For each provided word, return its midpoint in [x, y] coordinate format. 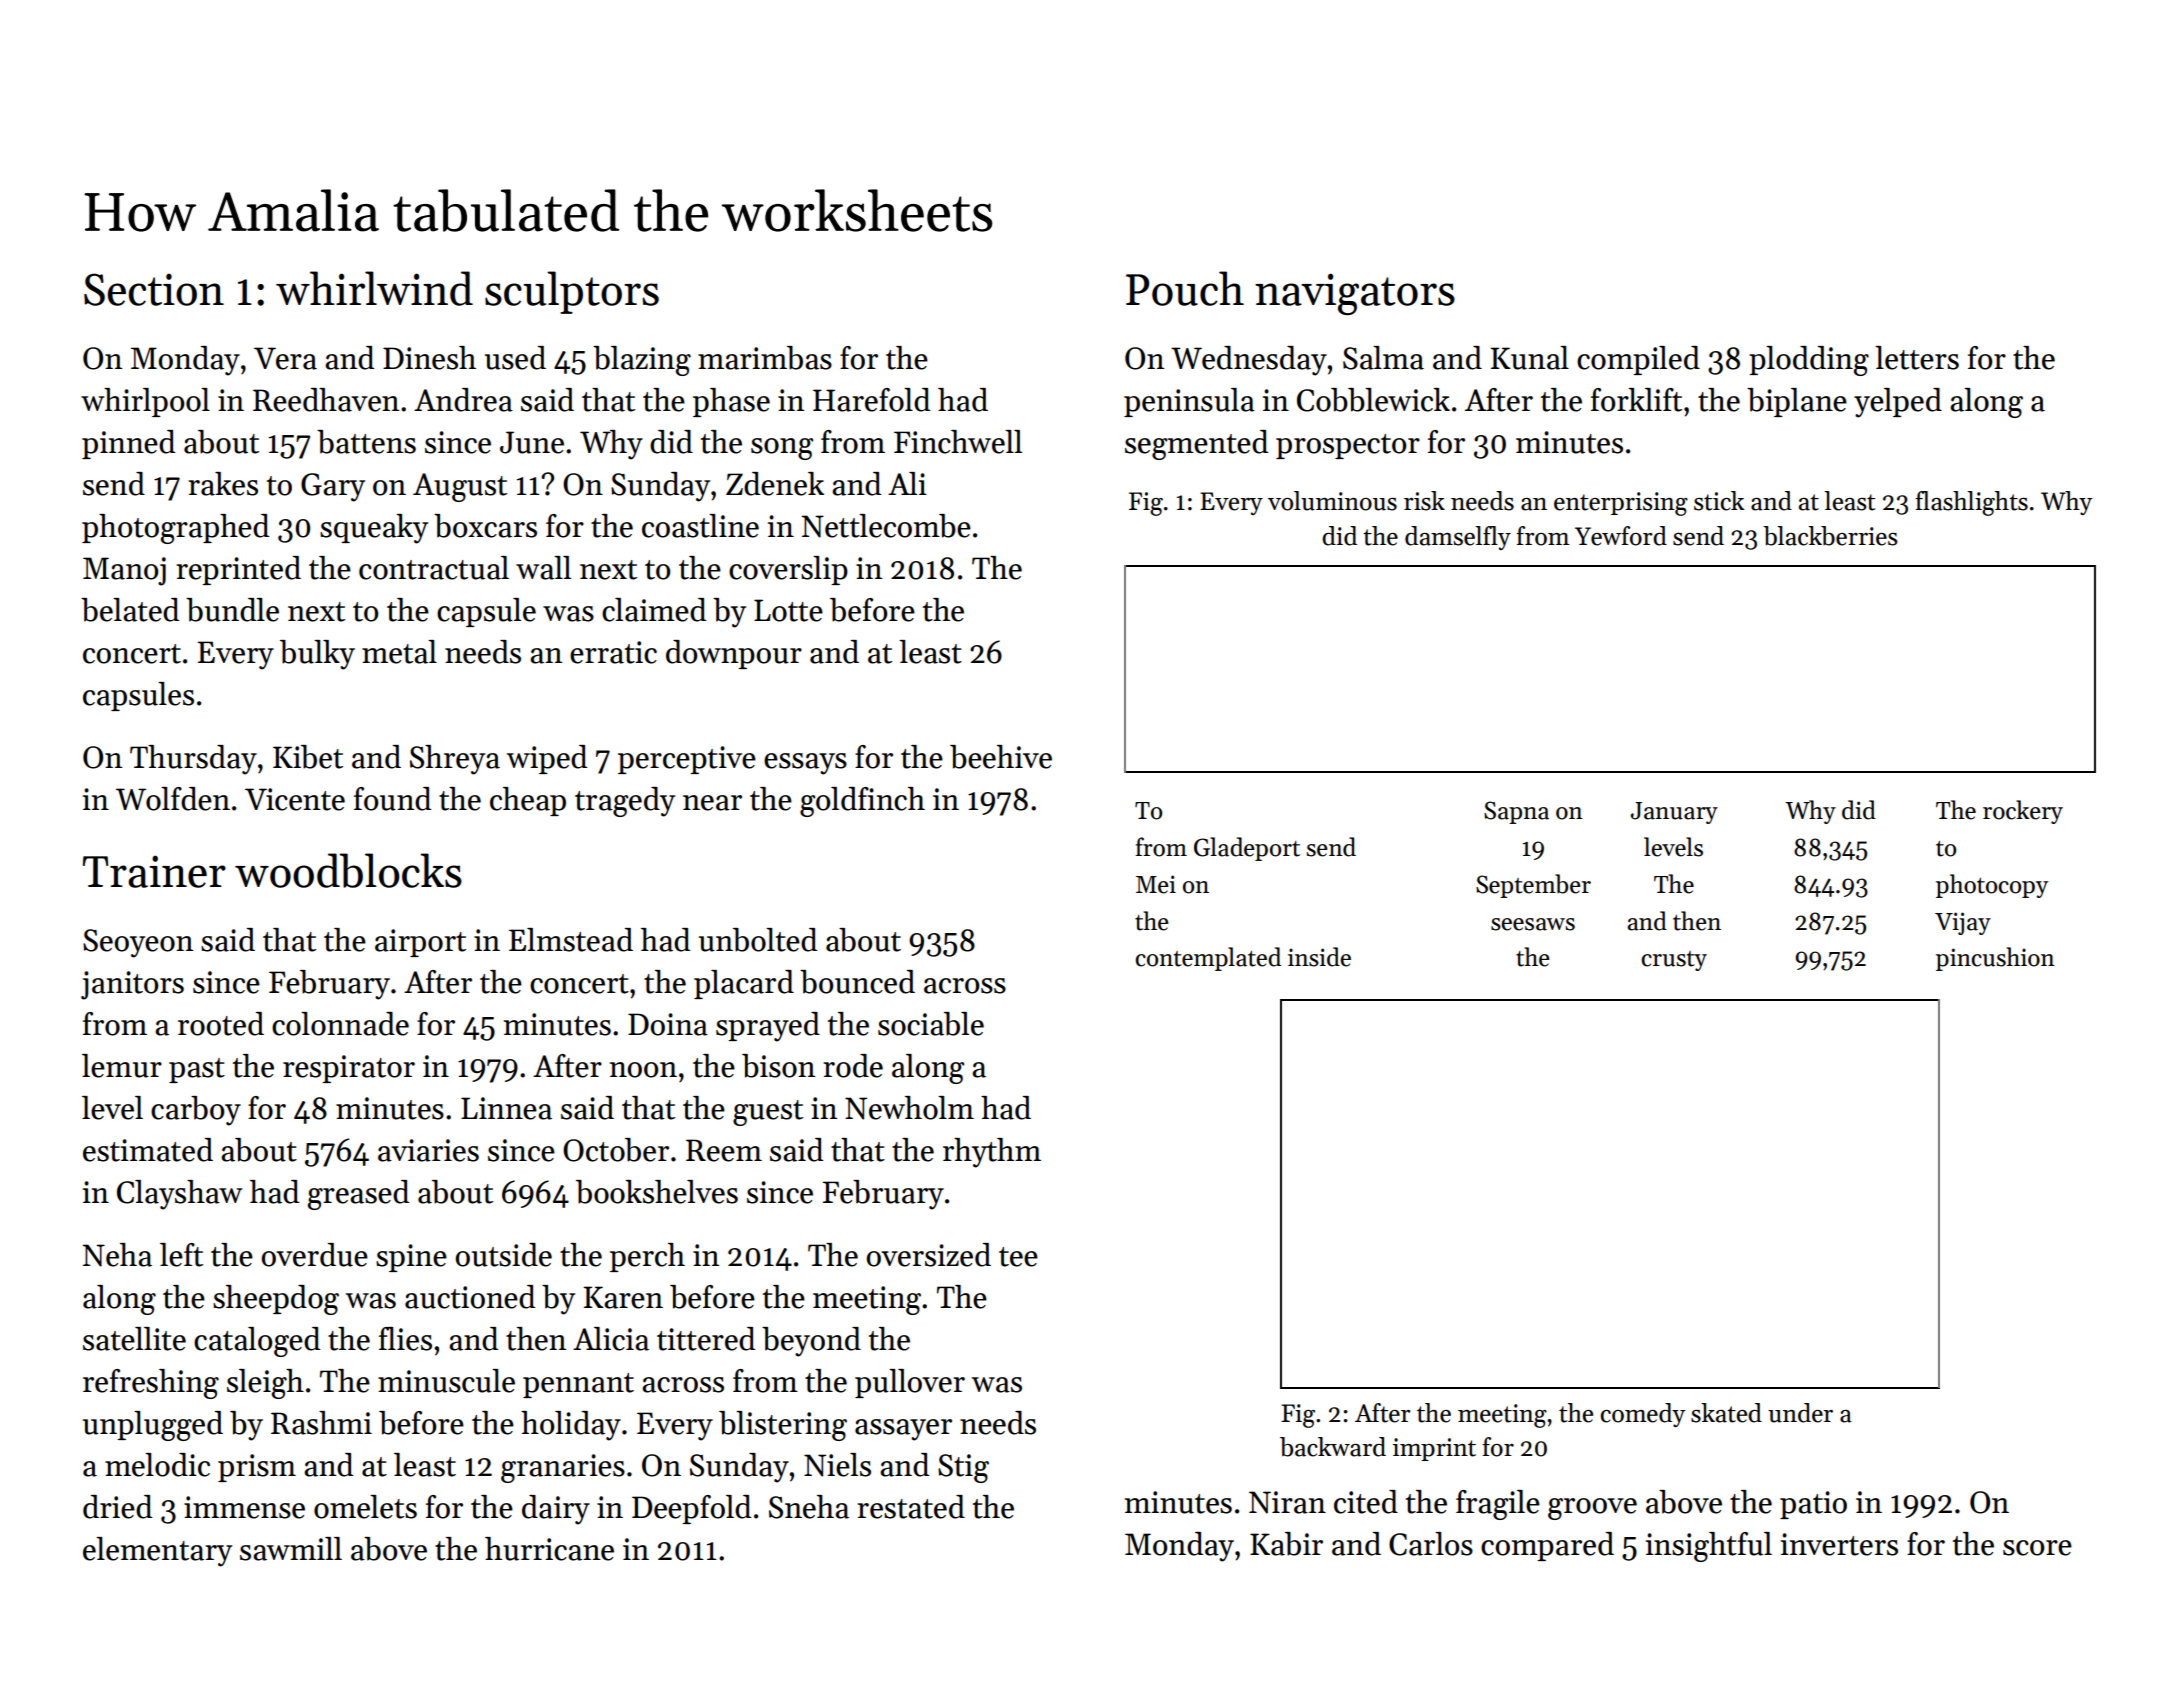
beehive [1001, 757]
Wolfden [173, 799]
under [1800, 1413]
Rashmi [321, 1423]
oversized [928, 1255]
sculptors [572, 292]
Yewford [1621, 536]
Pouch [1185, 288]
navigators [1355, 294]
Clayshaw [179, 1195]
